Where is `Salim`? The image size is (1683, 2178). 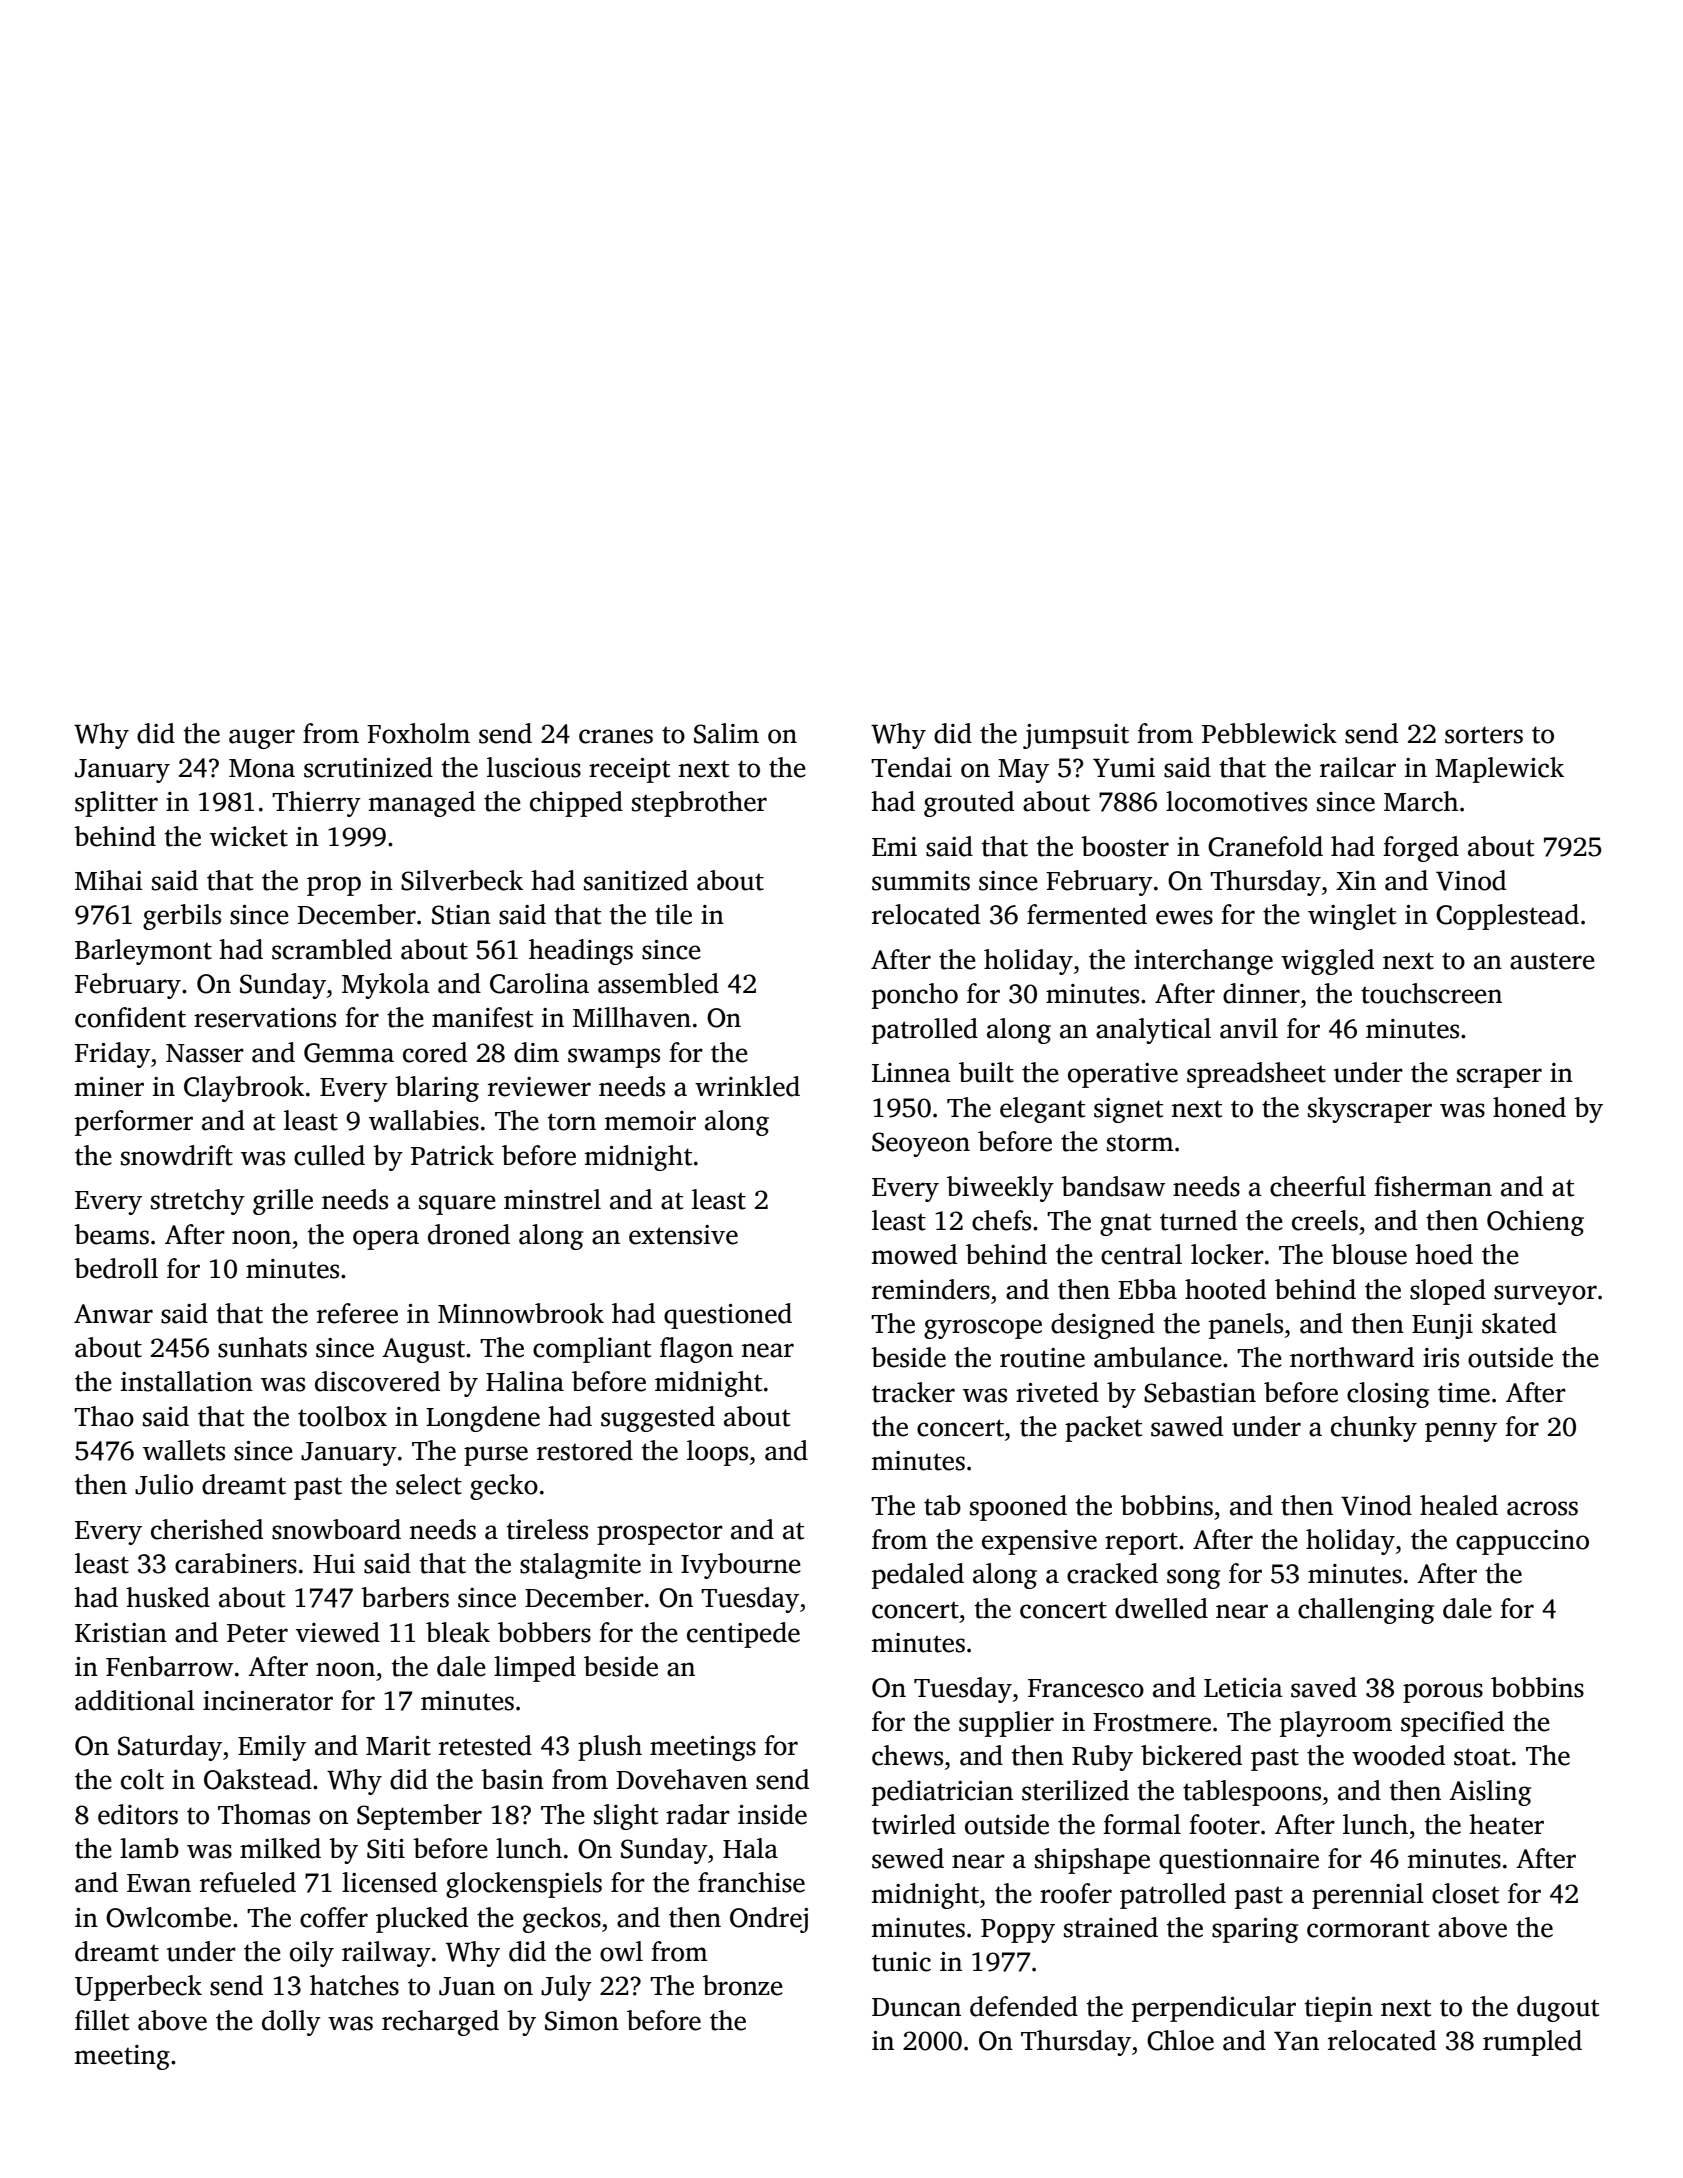
Salim is located at coordinates (726, 733).
